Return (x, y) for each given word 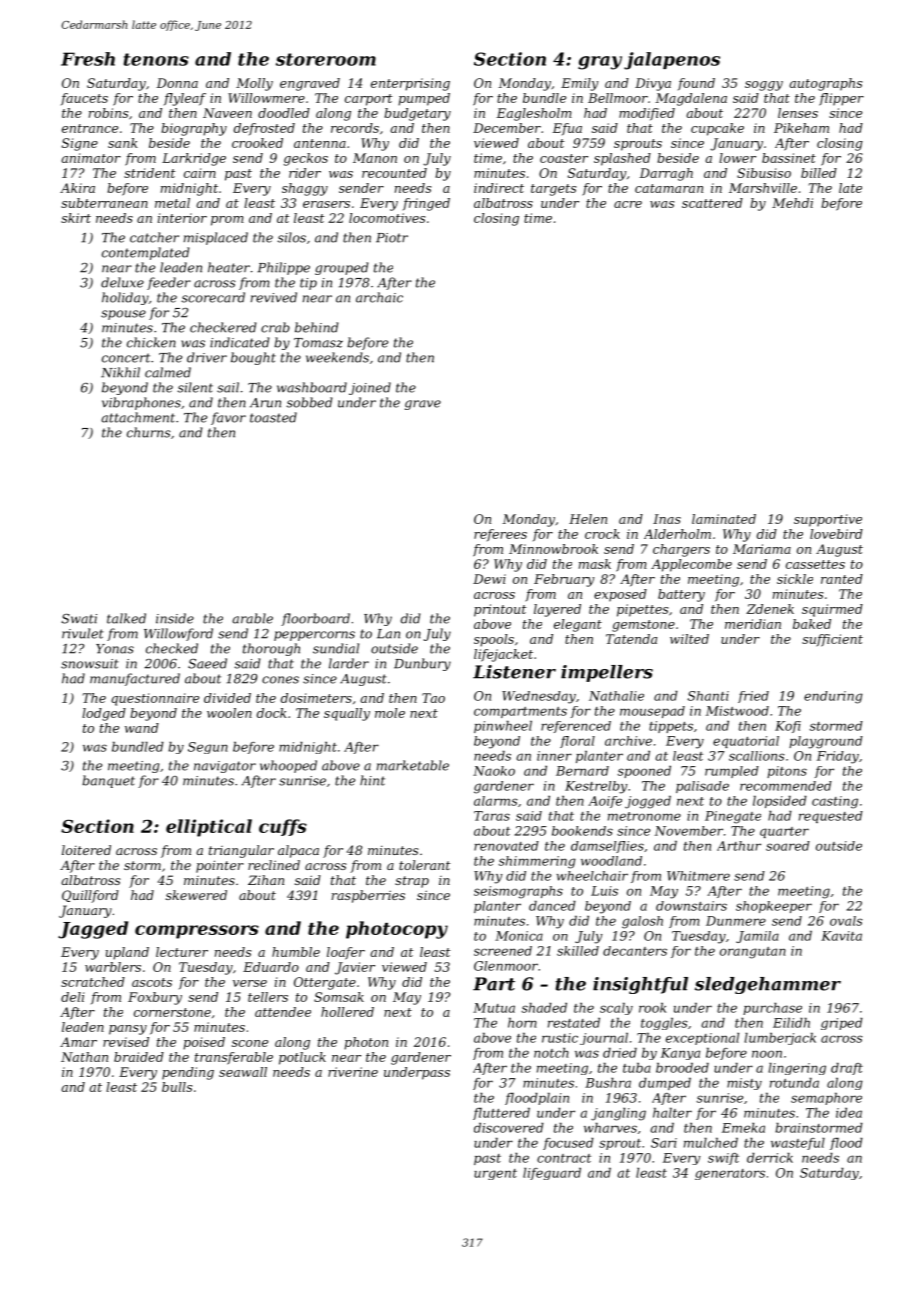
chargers (681, 550)
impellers (607, 673)
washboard (312, 387)
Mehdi (792, 203)
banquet (108, 781)
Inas (667, 519)
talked (126, 618)
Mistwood (737, 711)
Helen (588, 519)
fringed (426, 204)
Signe (80, 144)
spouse (123, 315)
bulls (177, 1087)
